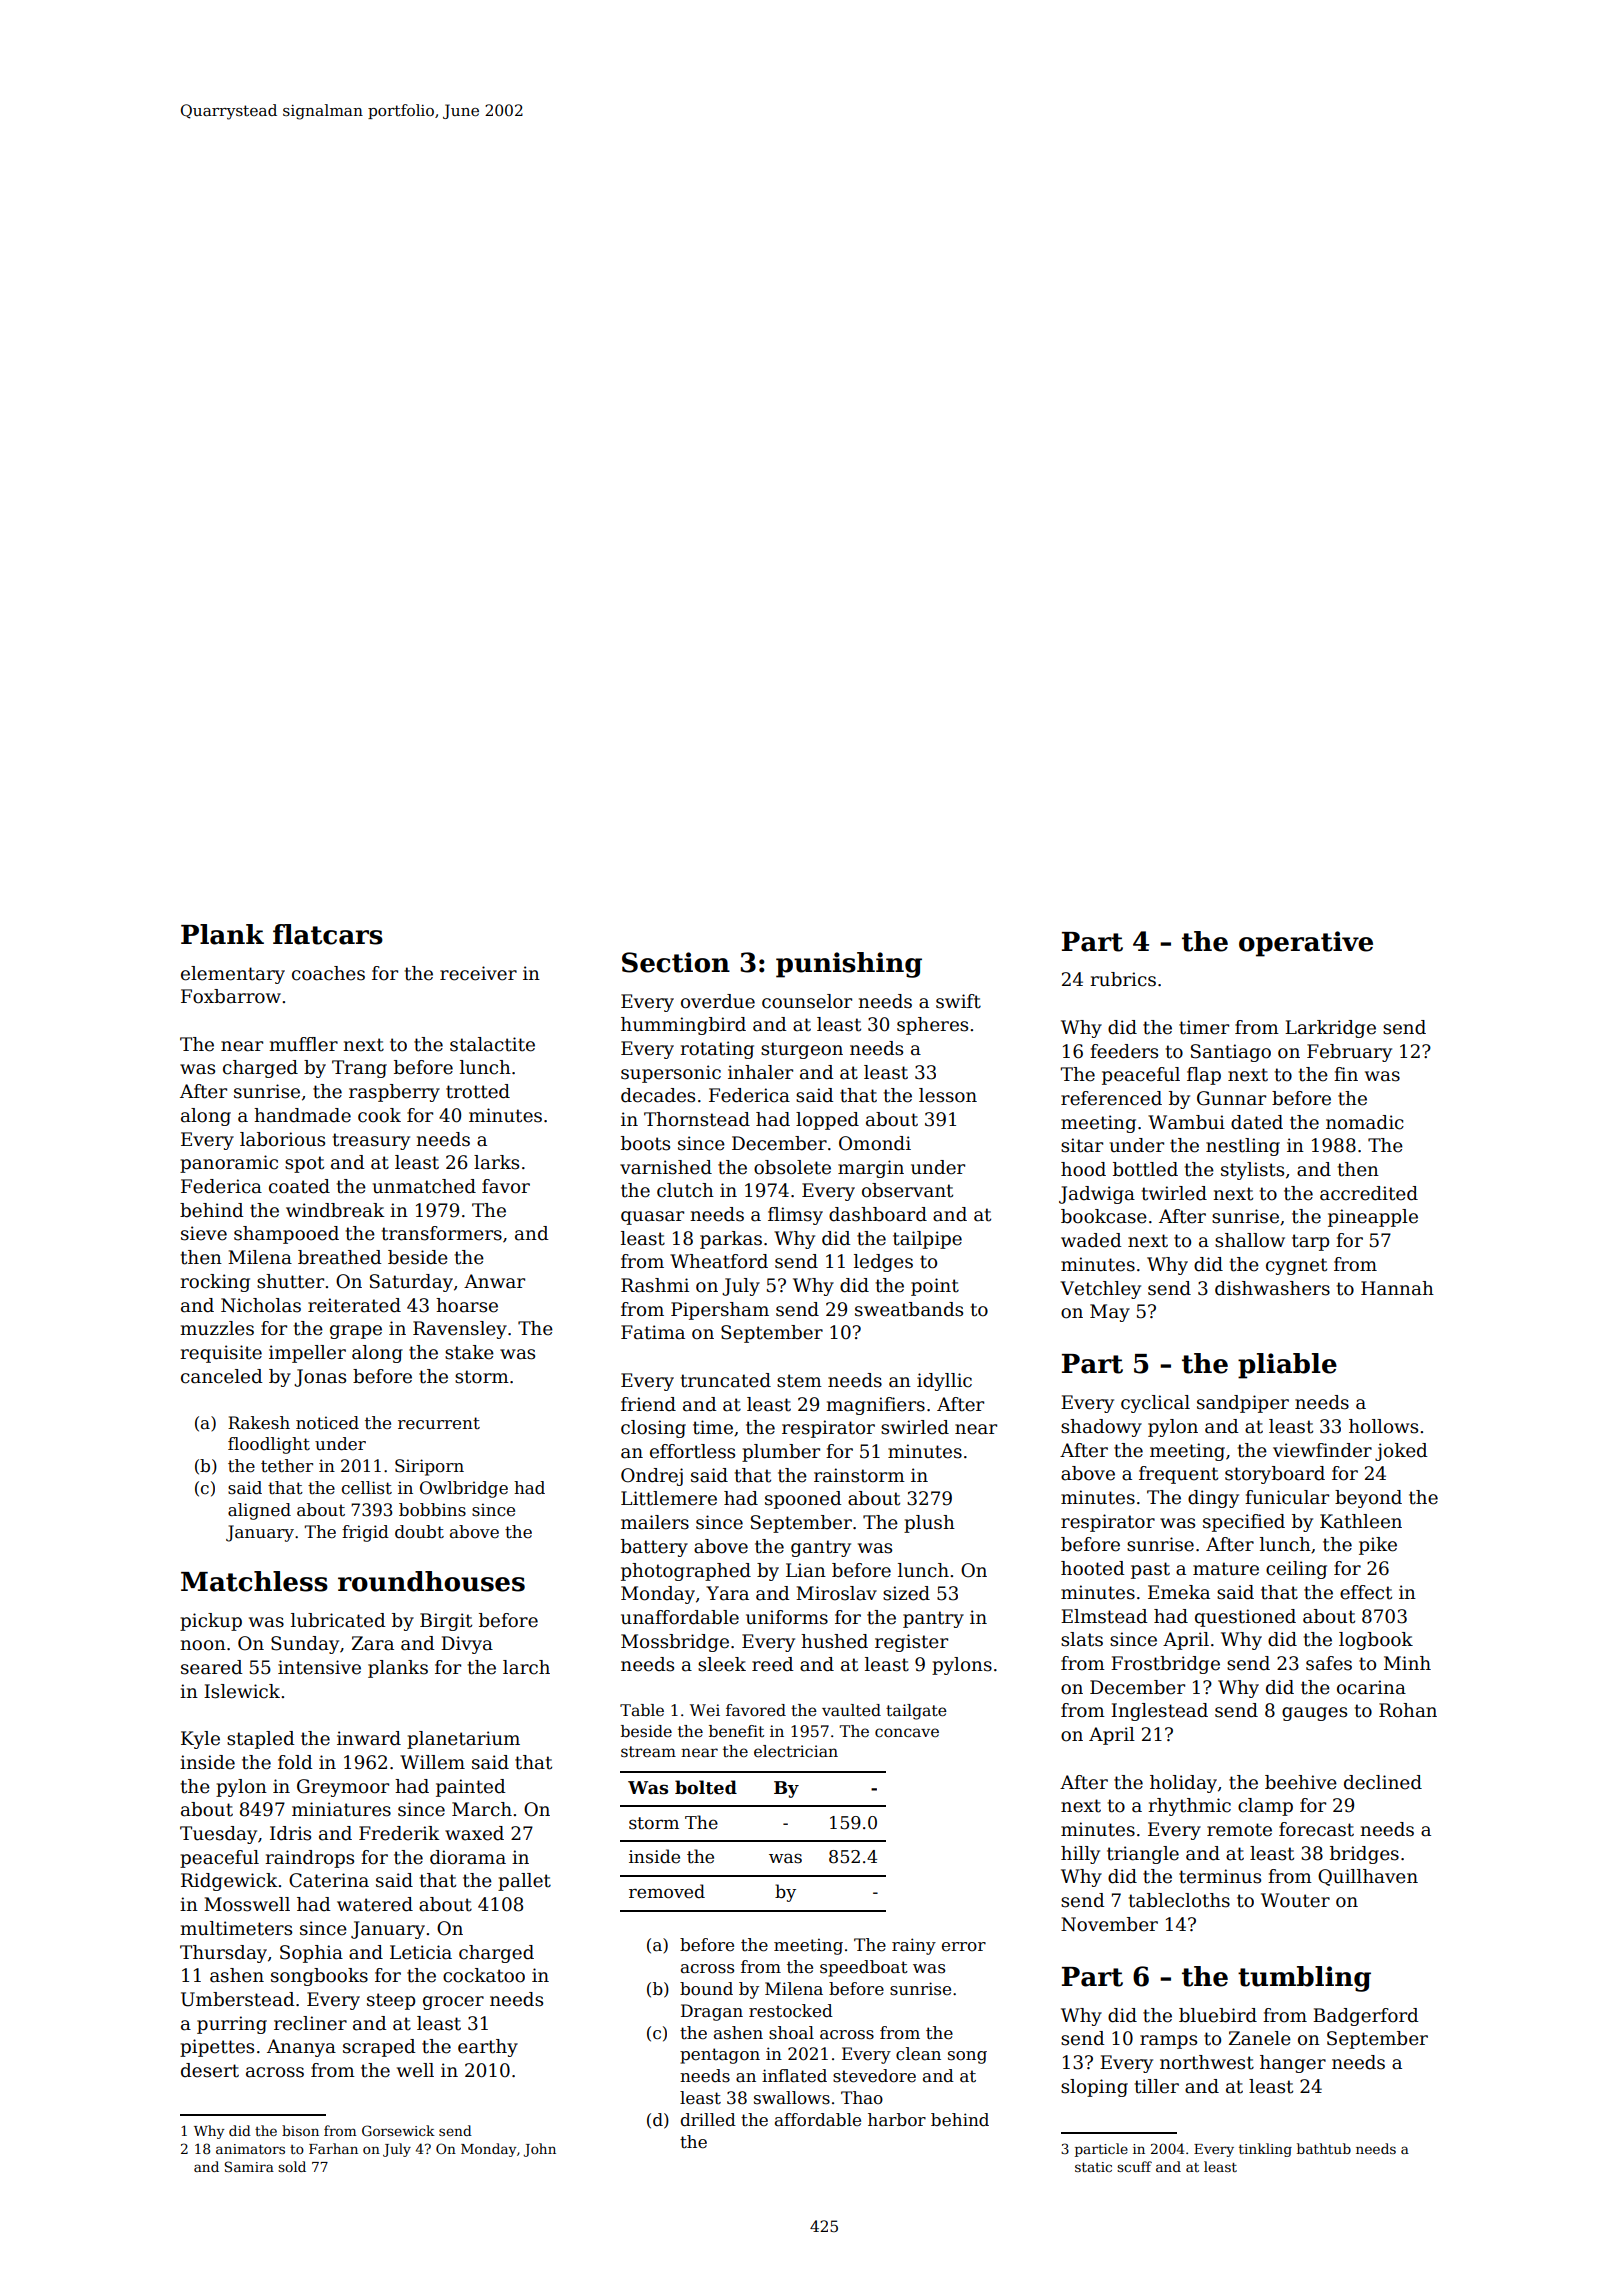 The image size is (1620, 2292). I want to click on sold, so click(292, 2166).
